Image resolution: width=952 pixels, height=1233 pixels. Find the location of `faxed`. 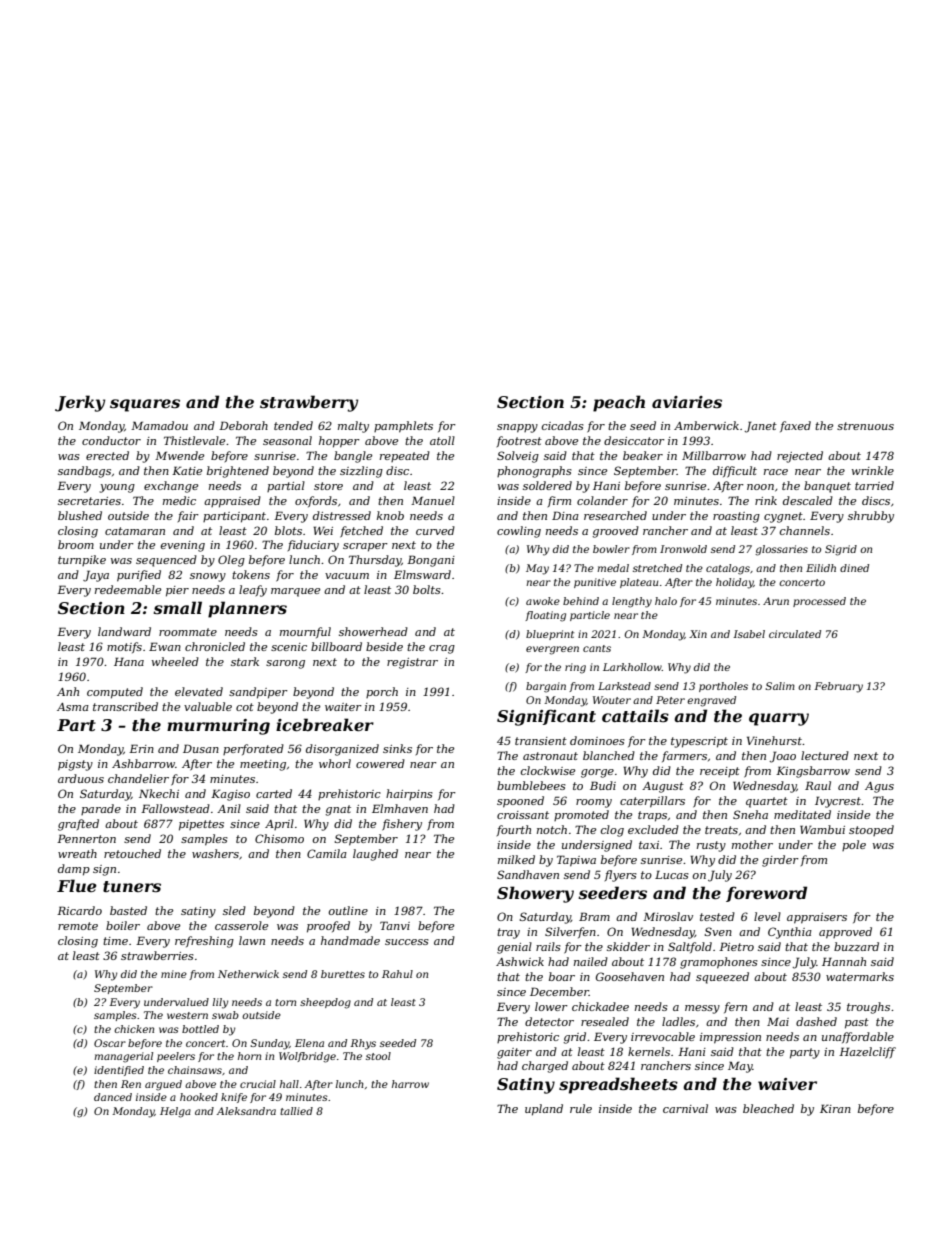

faxed is located at coordinates (795, 426).
